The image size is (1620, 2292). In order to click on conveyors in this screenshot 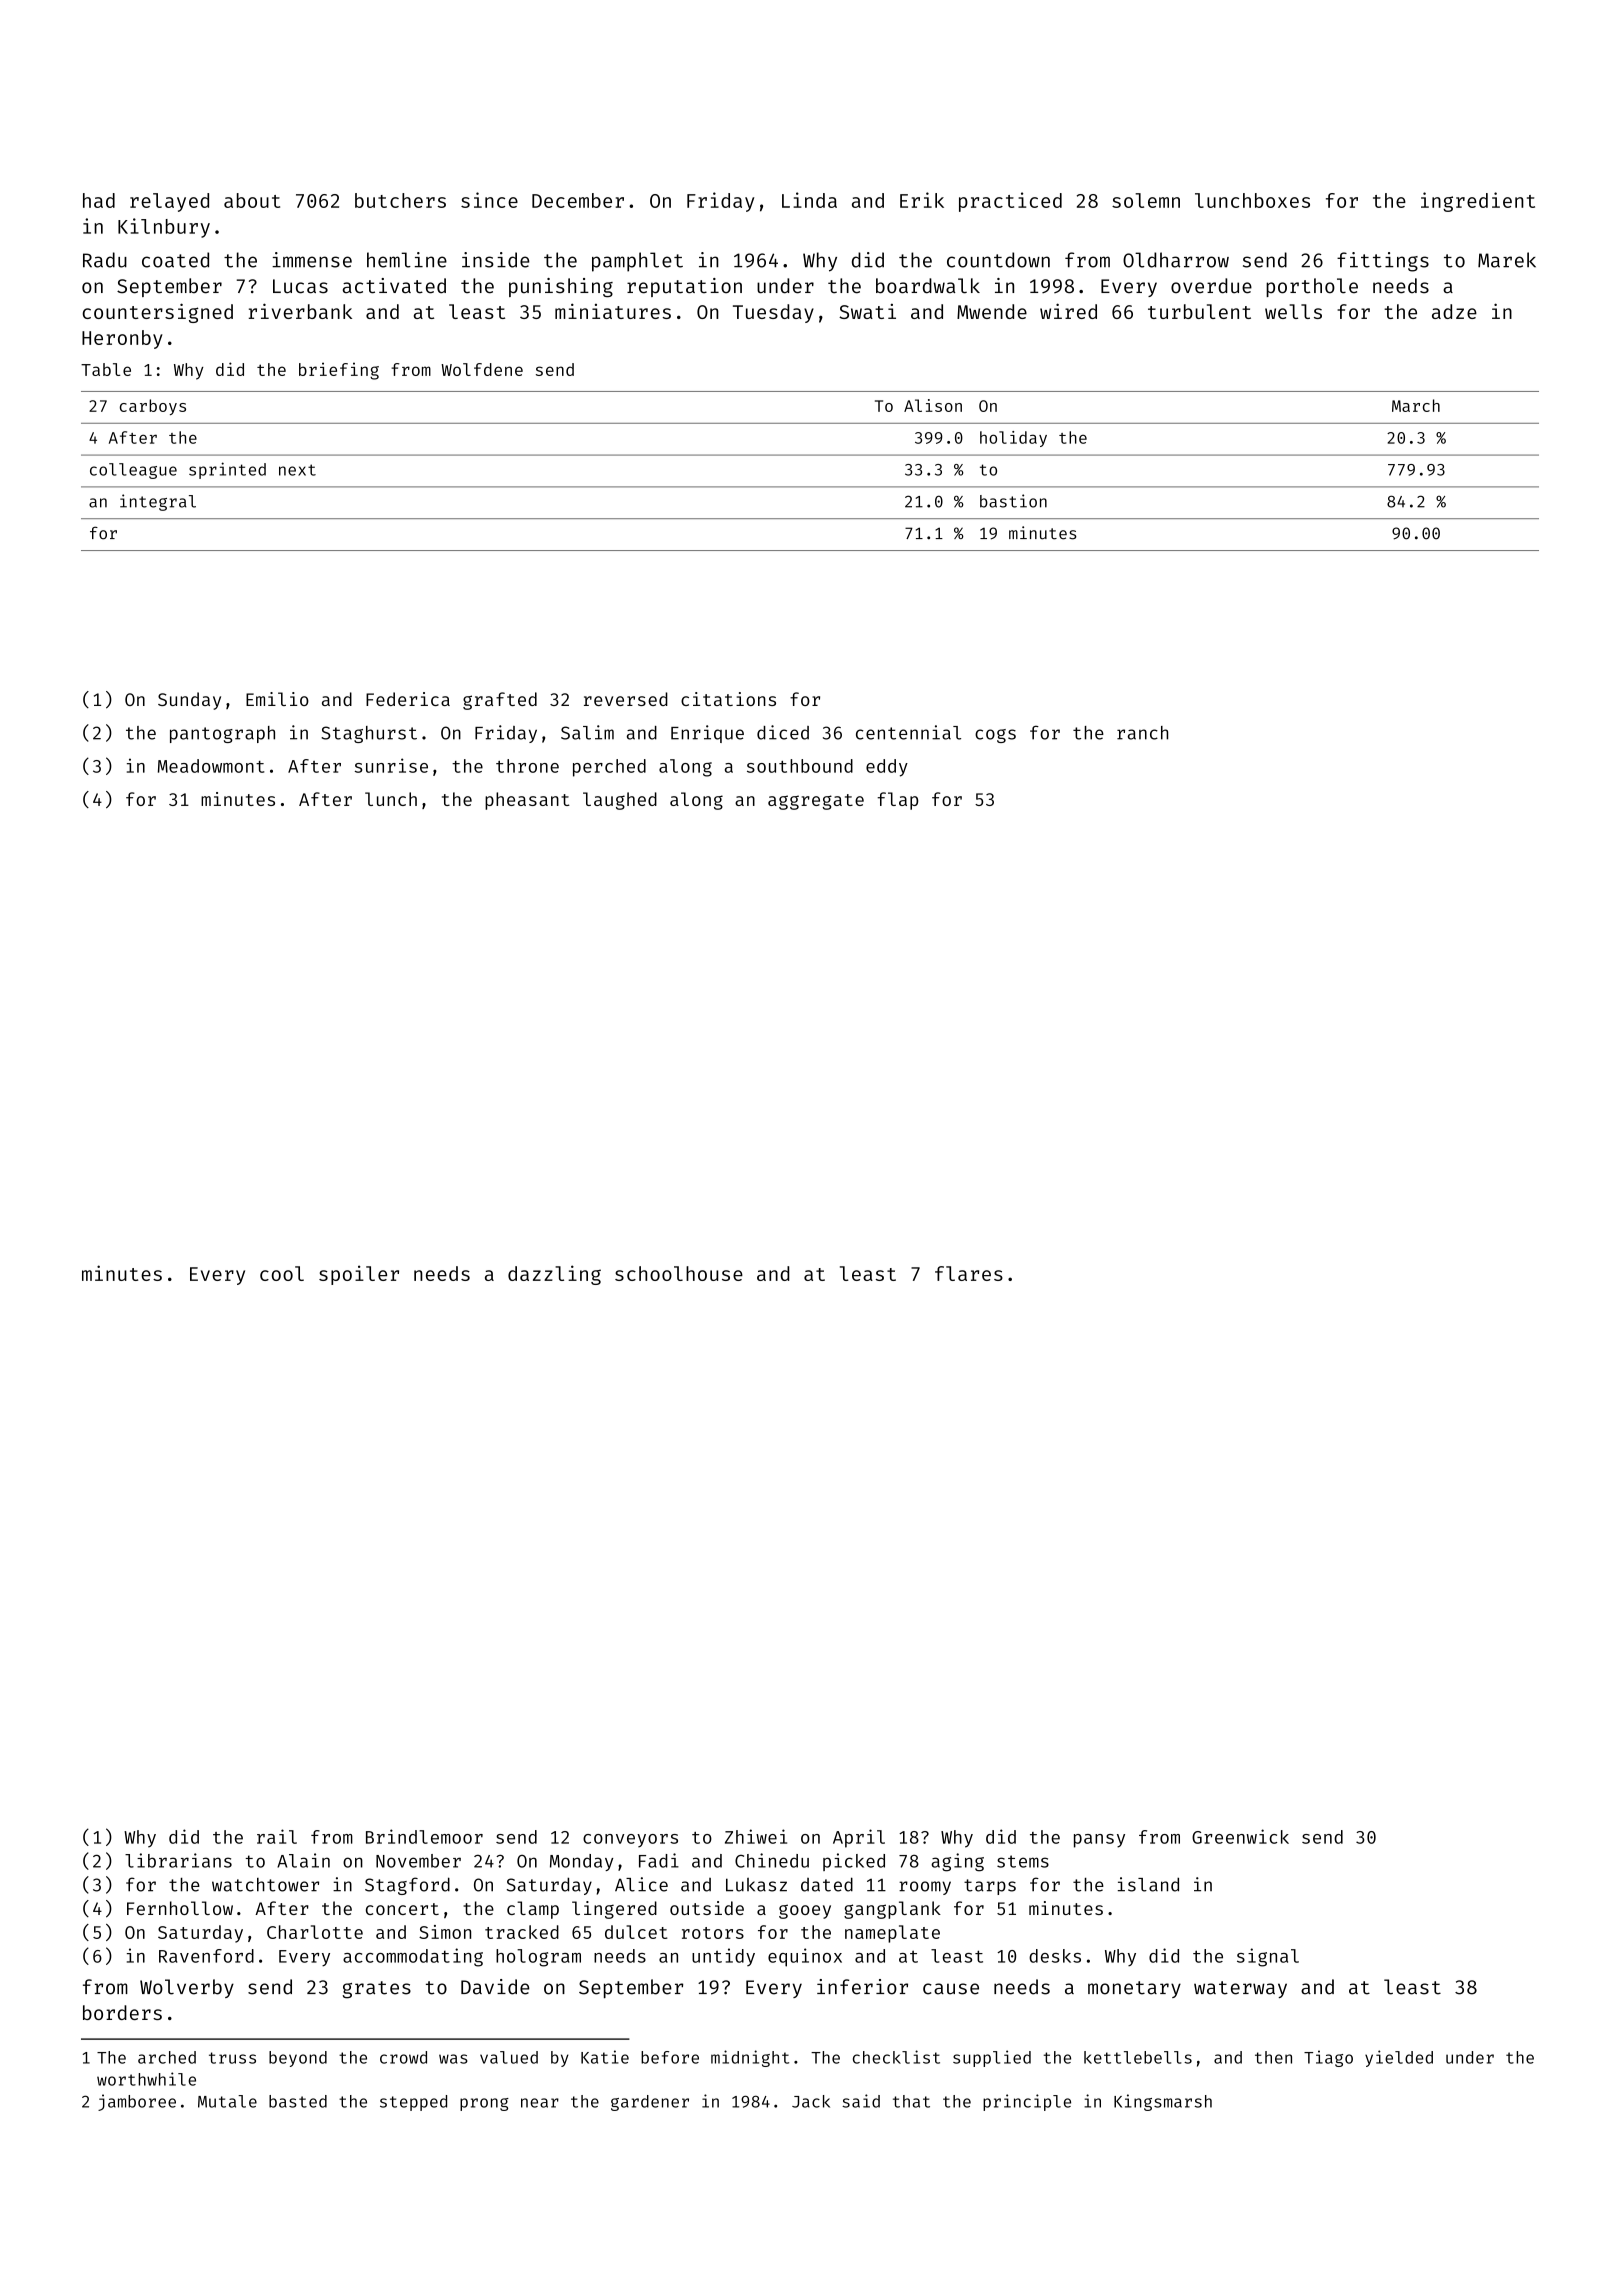, I will do `click(630, 1841)`.
